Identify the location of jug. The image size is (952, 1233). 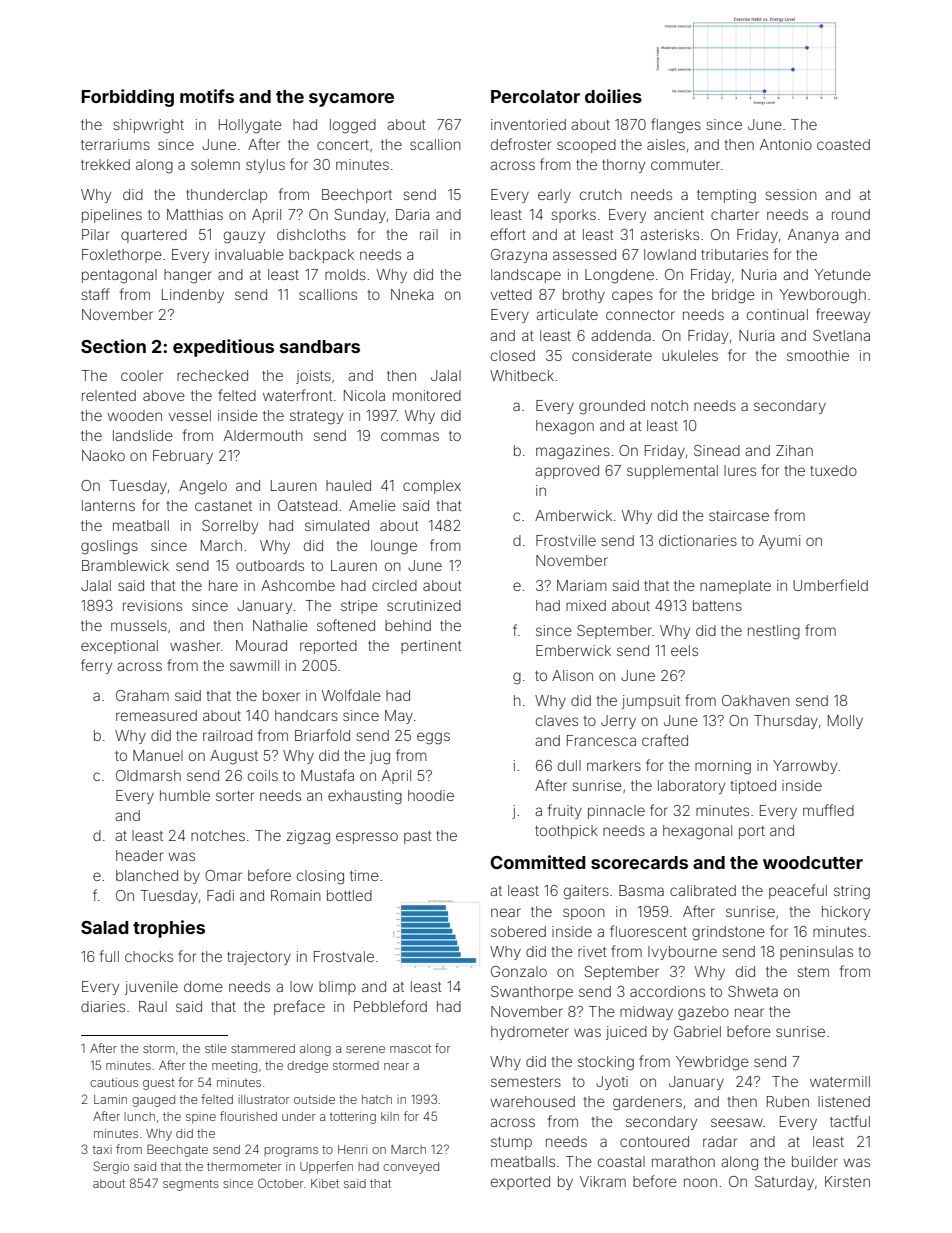
(380, 757).
